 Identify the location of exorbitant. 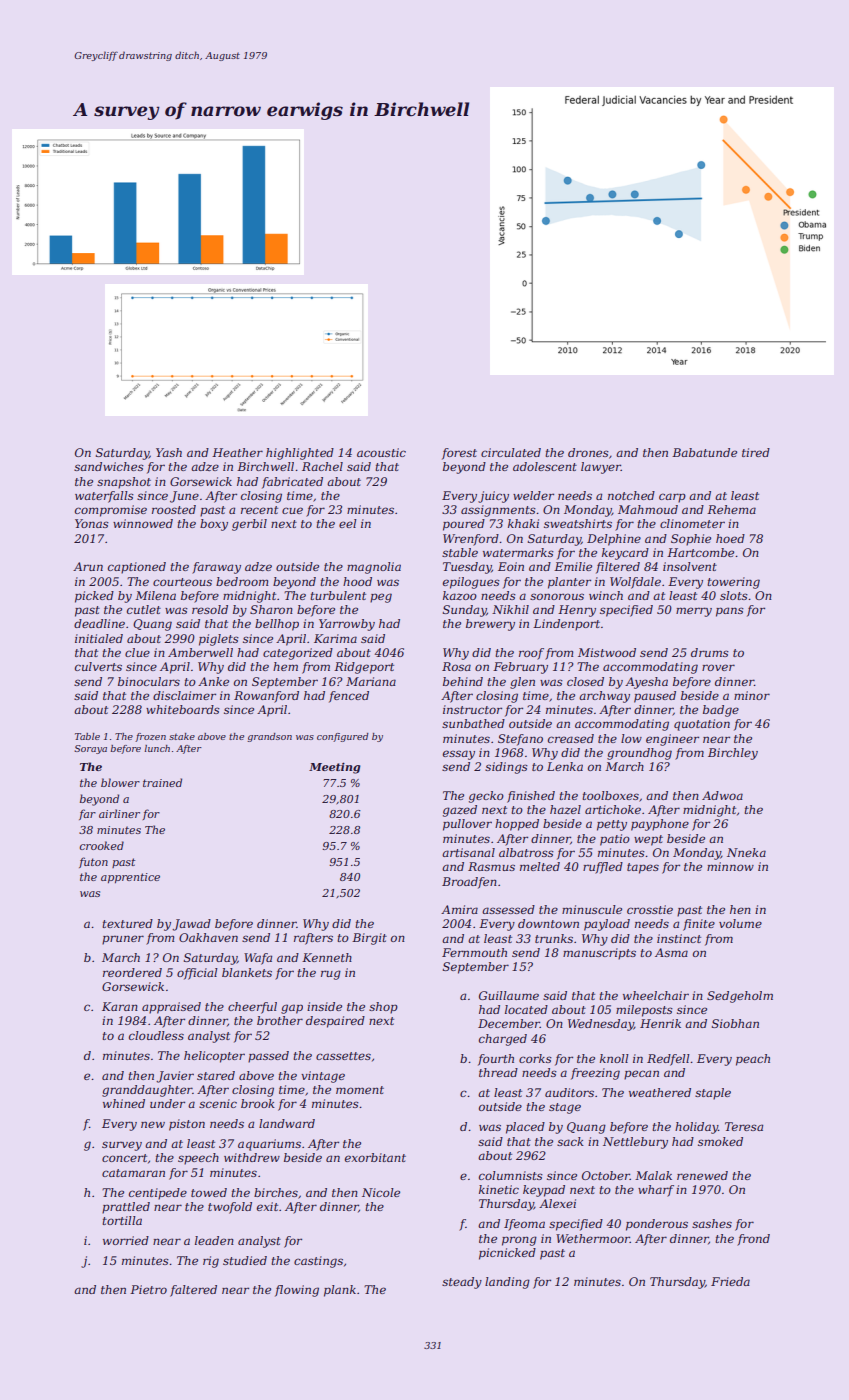
(375, 1157).
